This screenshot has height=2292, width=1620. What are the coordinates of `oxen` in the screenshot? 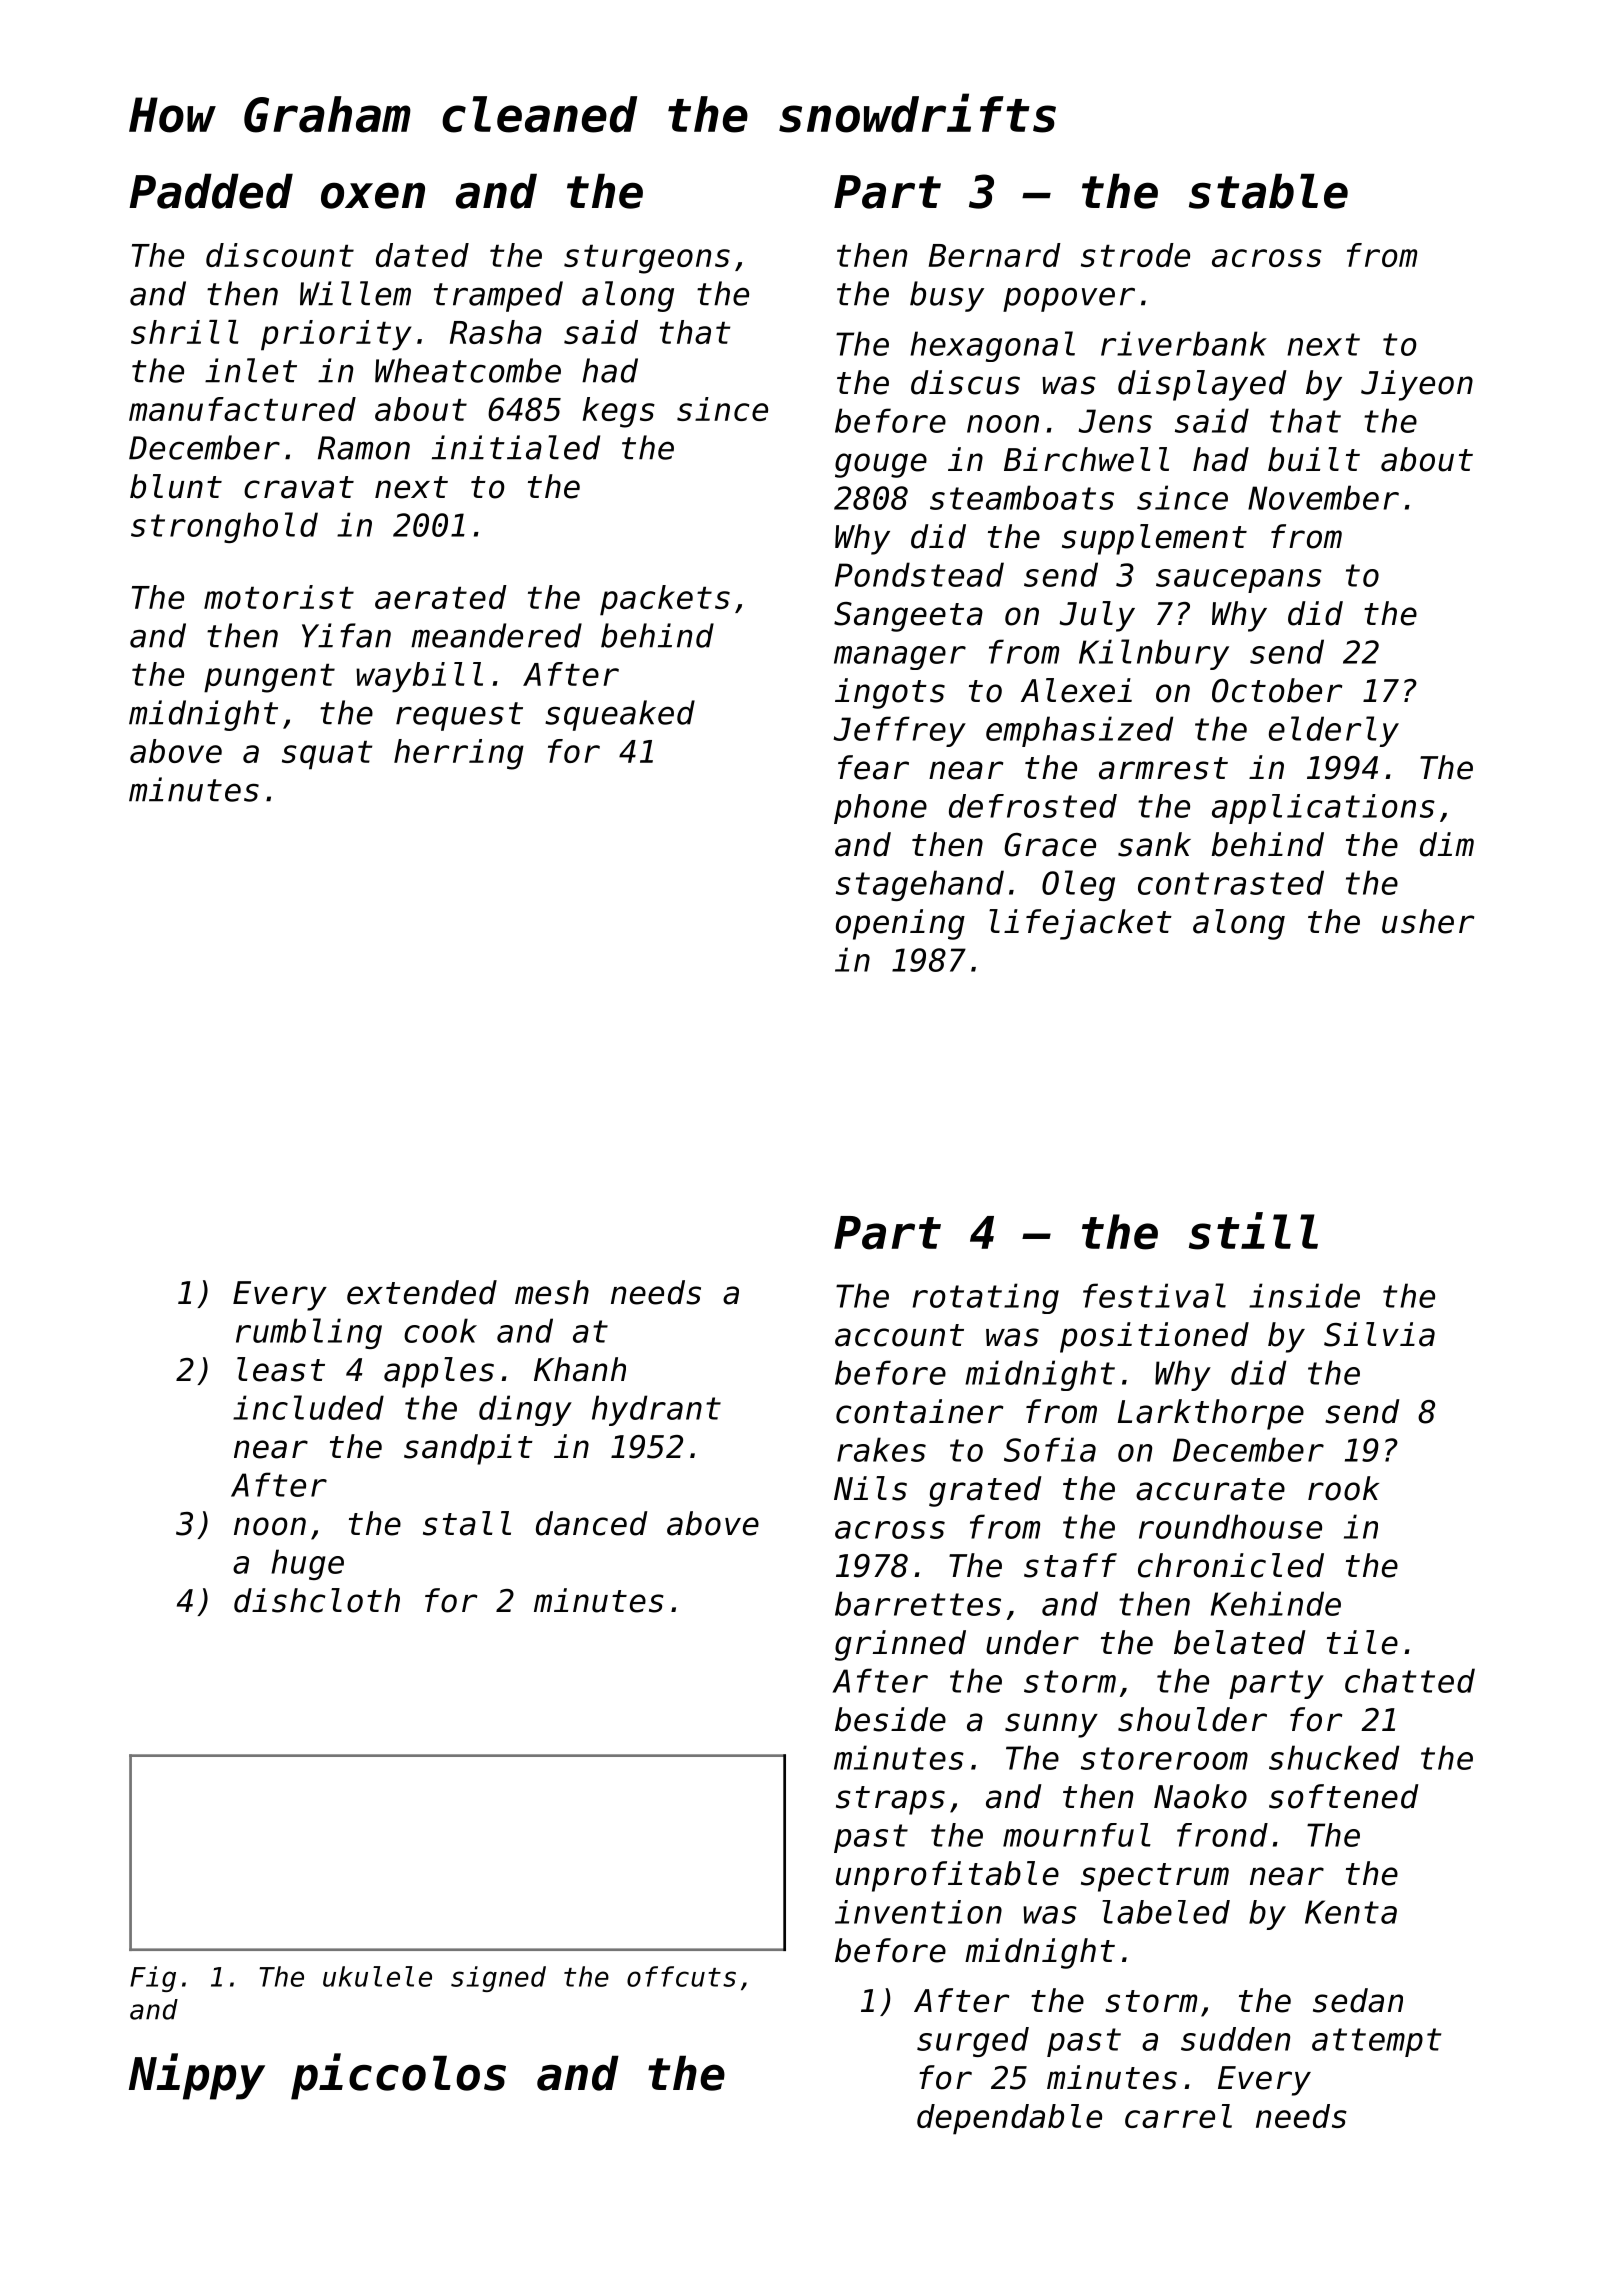 It's located at (373, 195).
